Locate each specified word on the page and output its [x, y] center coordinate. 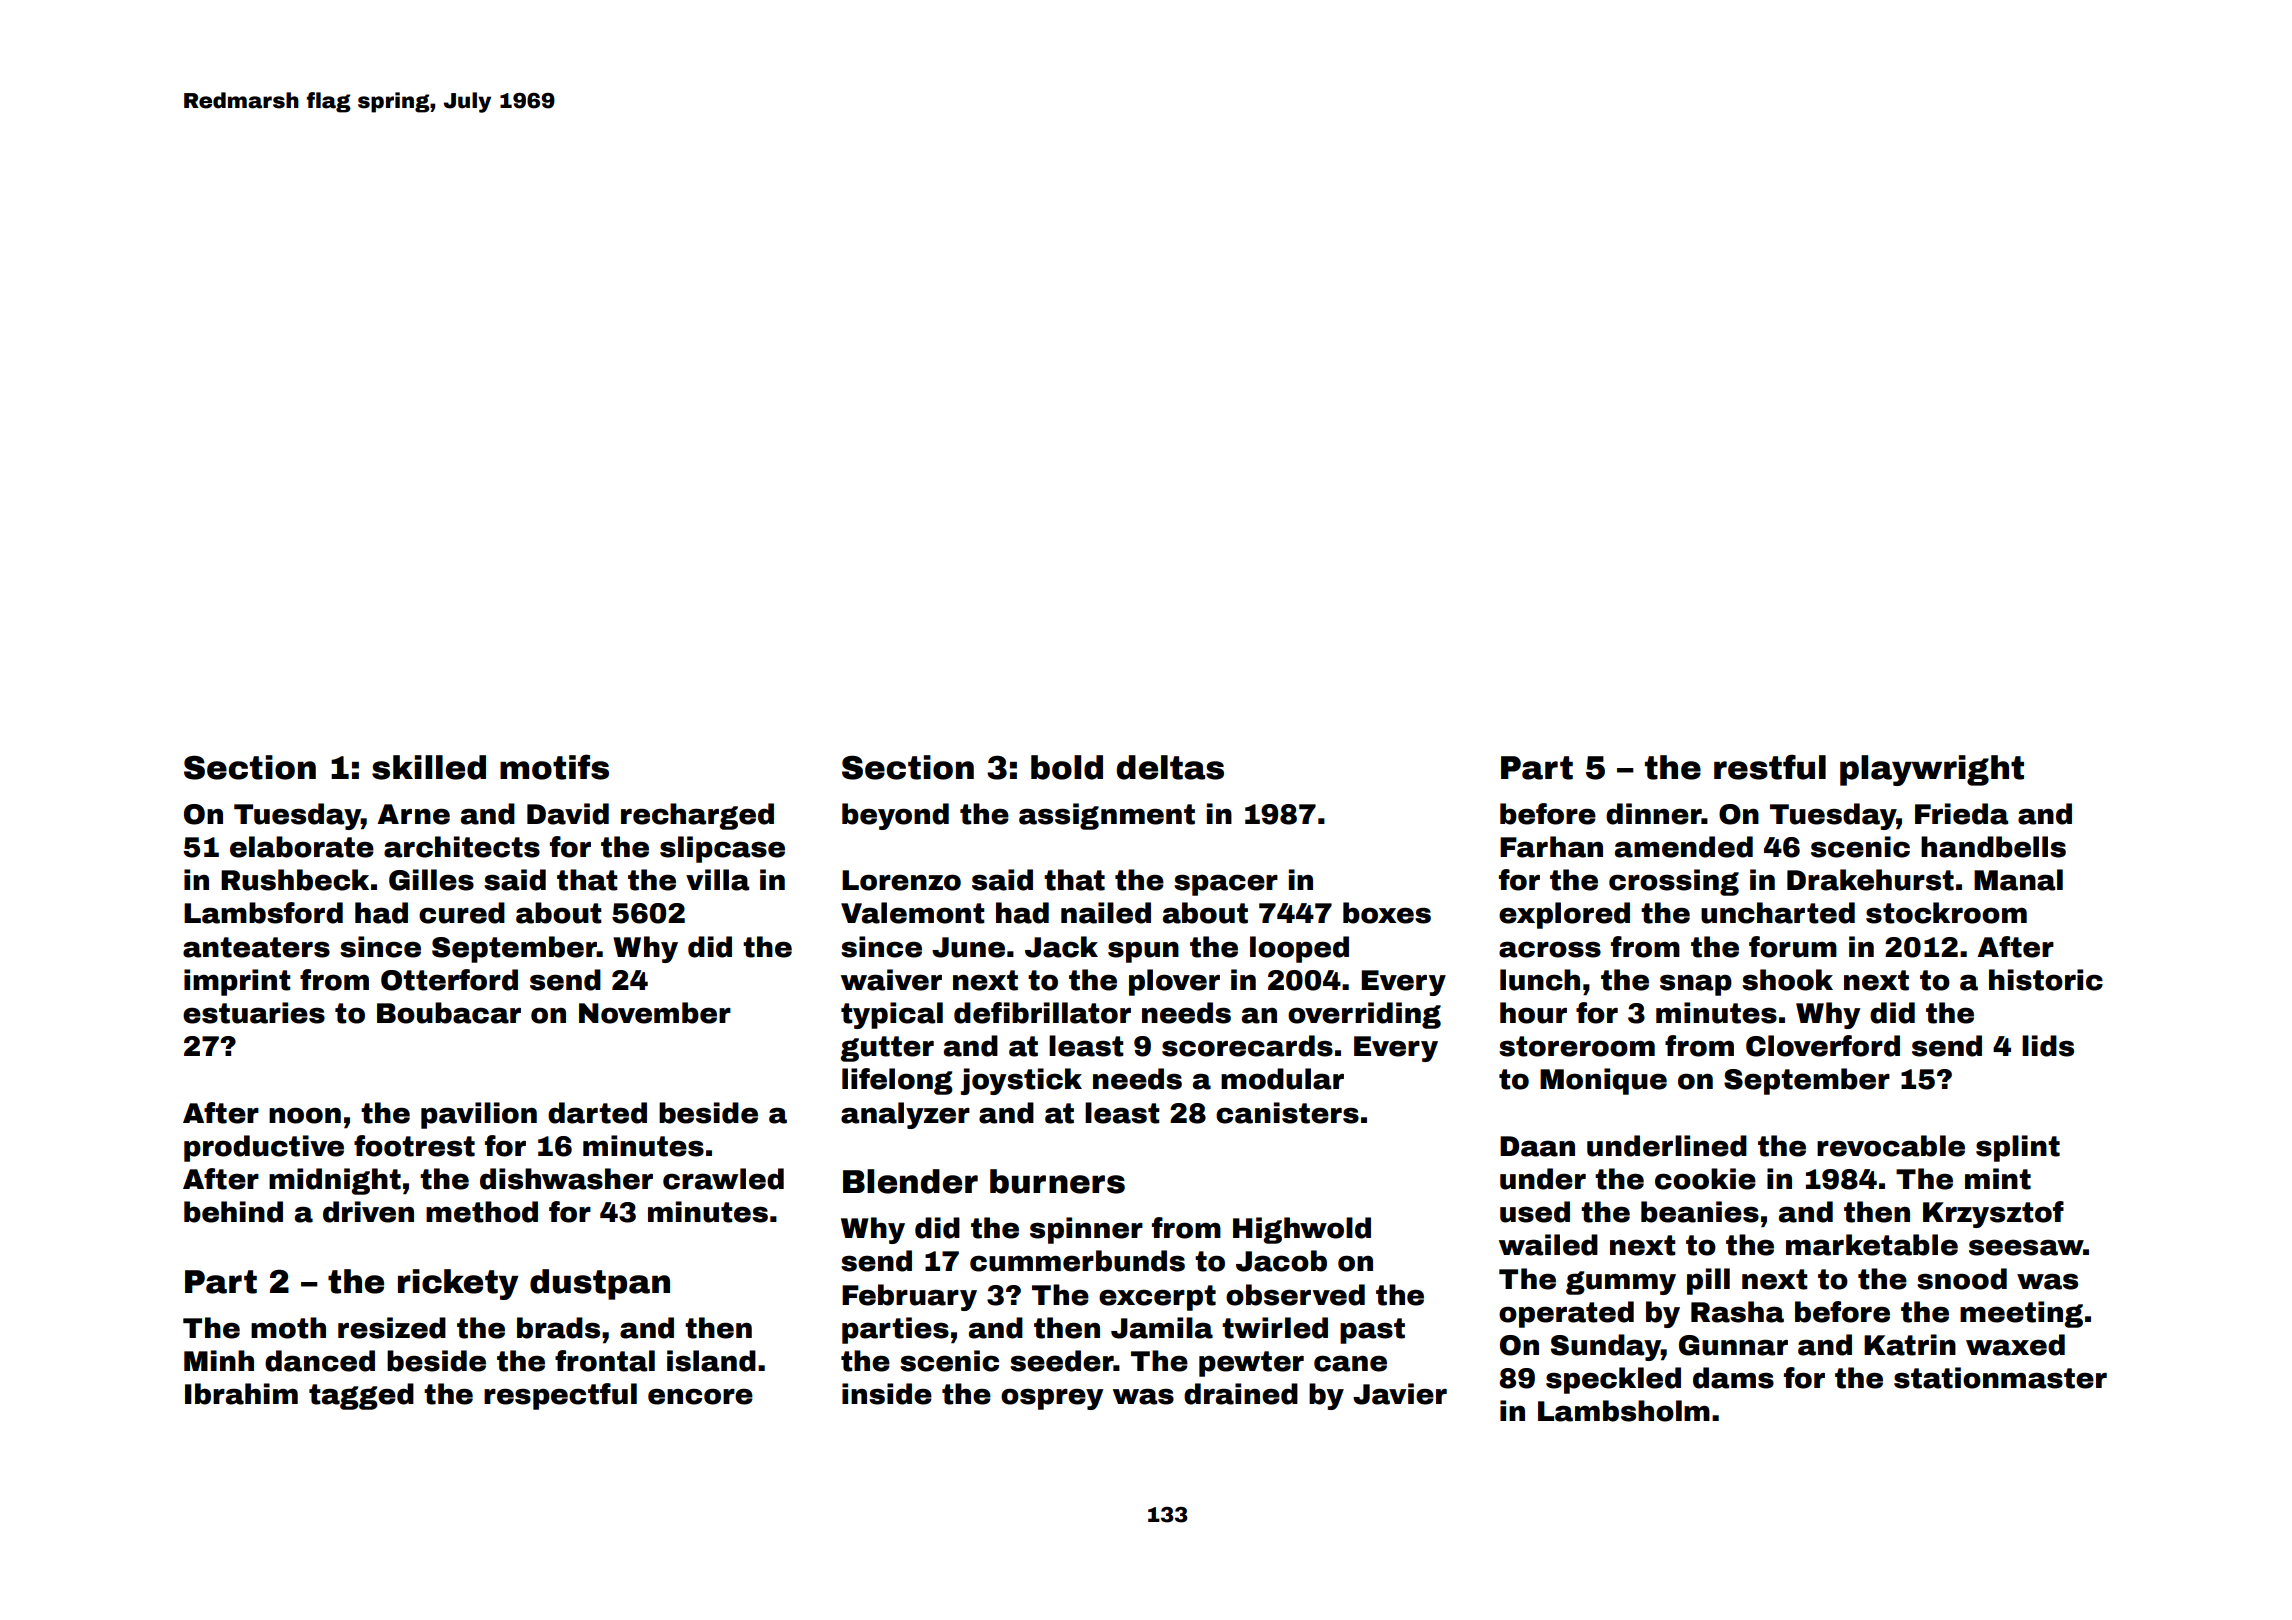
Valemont [913, 913]
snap [1696, 985]
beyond [895, 816]
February [909, 1297]
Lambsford [263, 913]
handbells [1993, 847]
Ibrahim [241, 1394]
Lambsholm [1624, 1411]
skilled [429, 767]
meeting [2021, 1314]
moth [288, 1328]
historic [2046, 980]
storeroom [1577, 1046]
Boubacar [449, 1013]
